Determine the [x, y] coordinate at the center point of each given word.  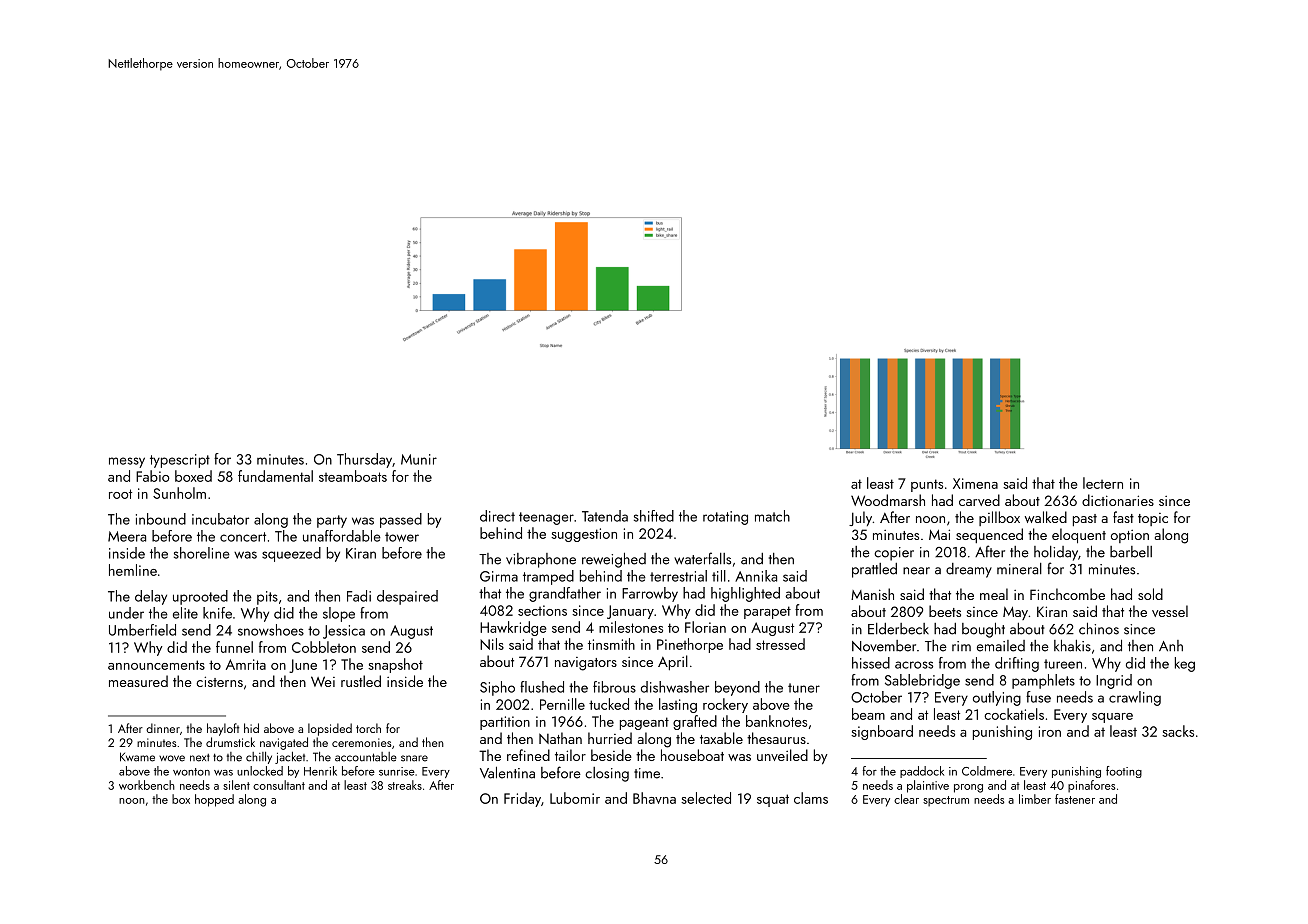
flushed [542, 687]
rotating [725, 518]
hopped [214, 800]
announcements [156, 665]
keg [1185, 664]
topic [1153, 519]
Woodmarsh [888, 500]
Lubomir [575, 798]
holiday [1056, 553]
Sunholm [179, 493]
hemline [133, 570]
